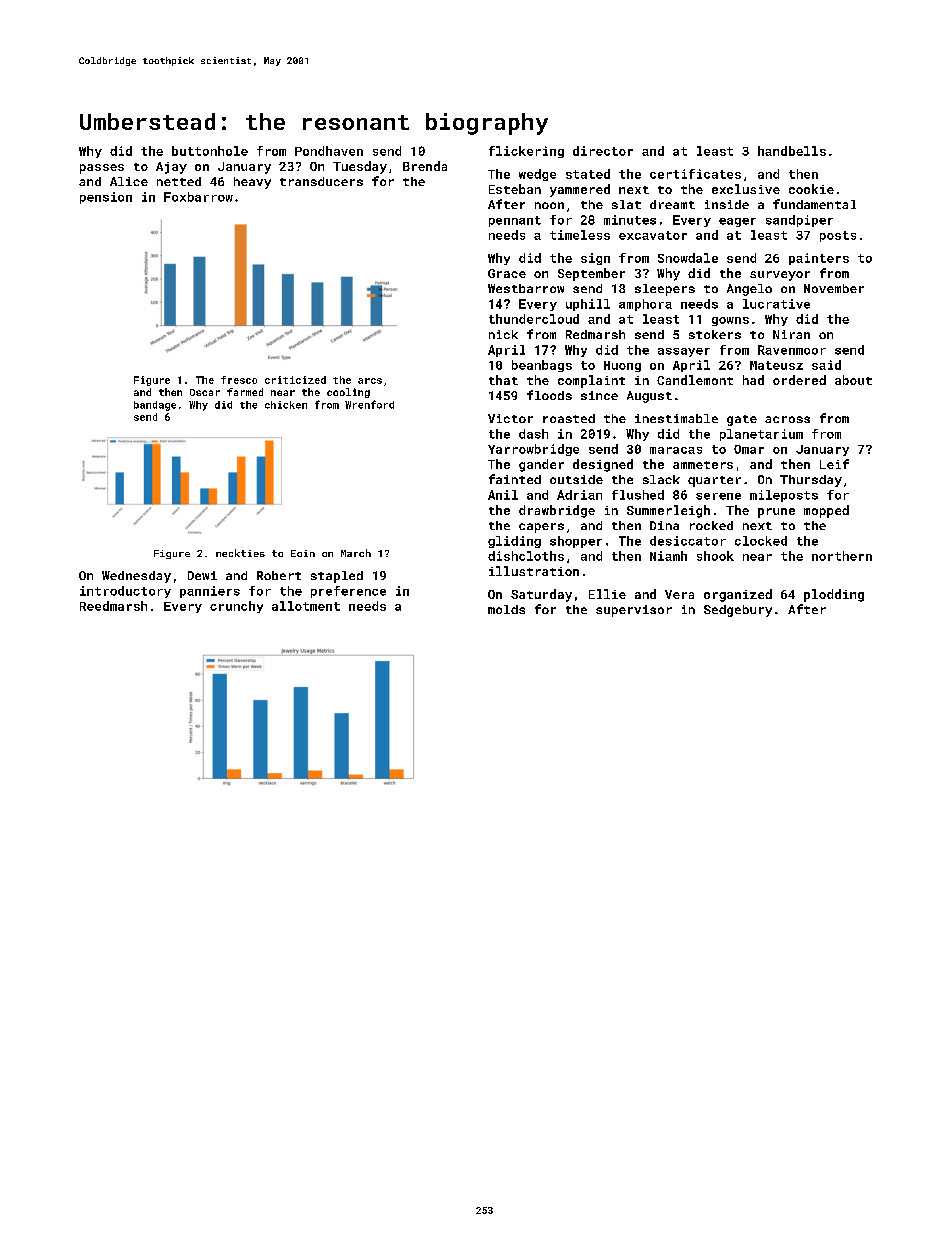  I want to click on lucrative, so click(776, 304).
